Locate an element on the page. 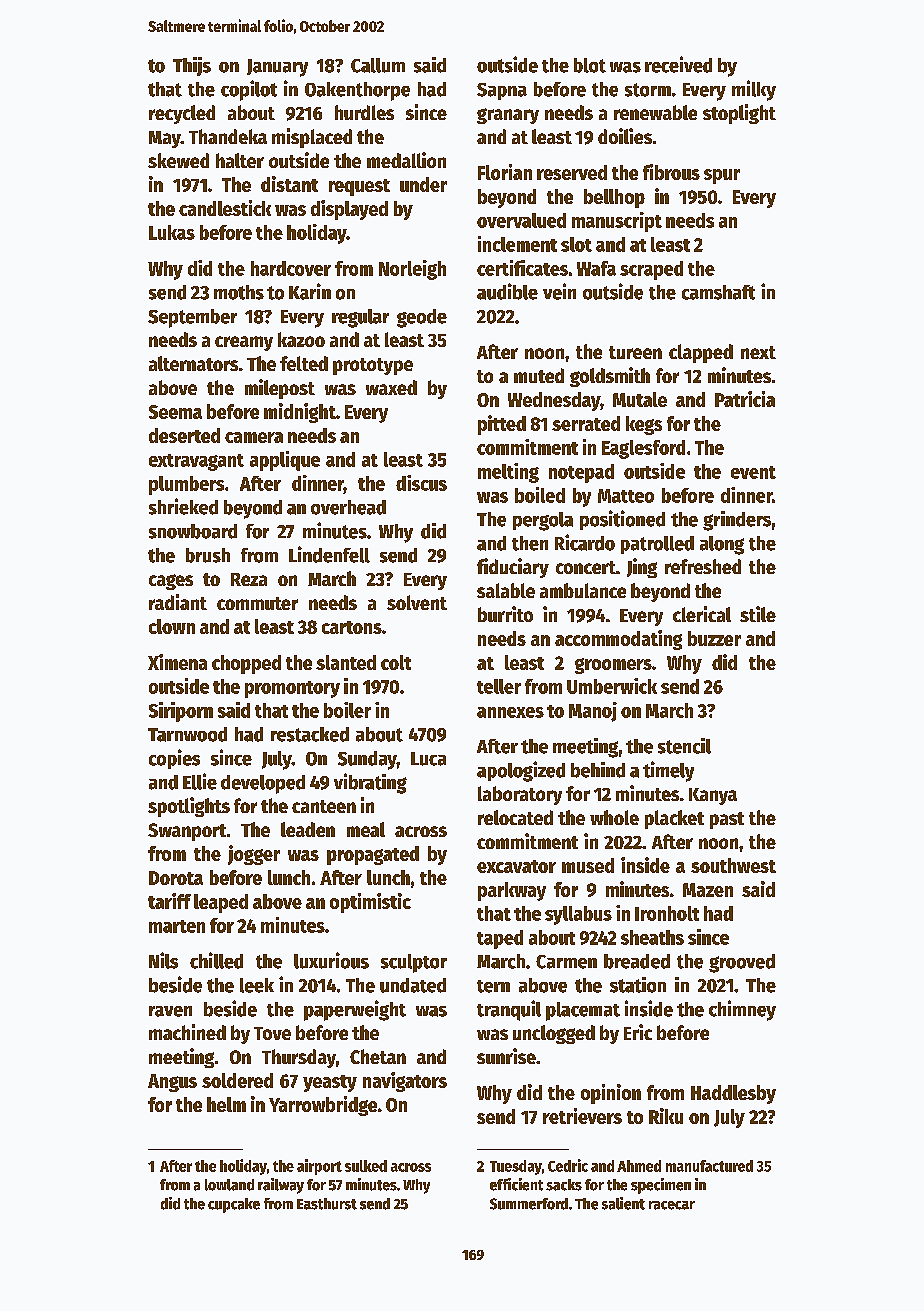 The image size is (924, 1311). recycled is located at coordinates (182, 114).
